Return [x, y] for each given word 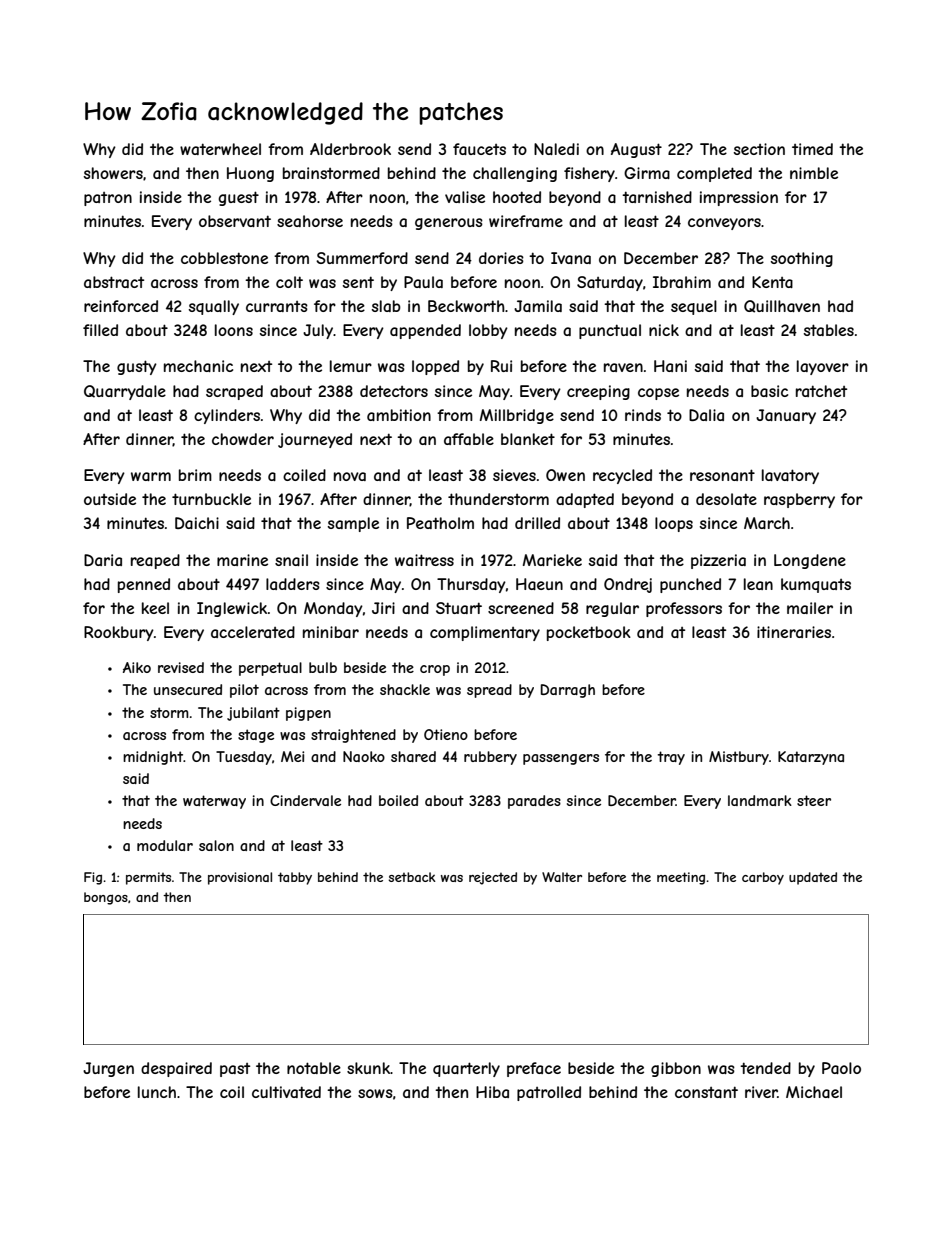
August [636, 150]
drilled [537, 523]
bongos [106, 898]
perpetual [270, 669]
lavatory [790, 476]
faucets [479, 149]
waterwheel [220, 149]
